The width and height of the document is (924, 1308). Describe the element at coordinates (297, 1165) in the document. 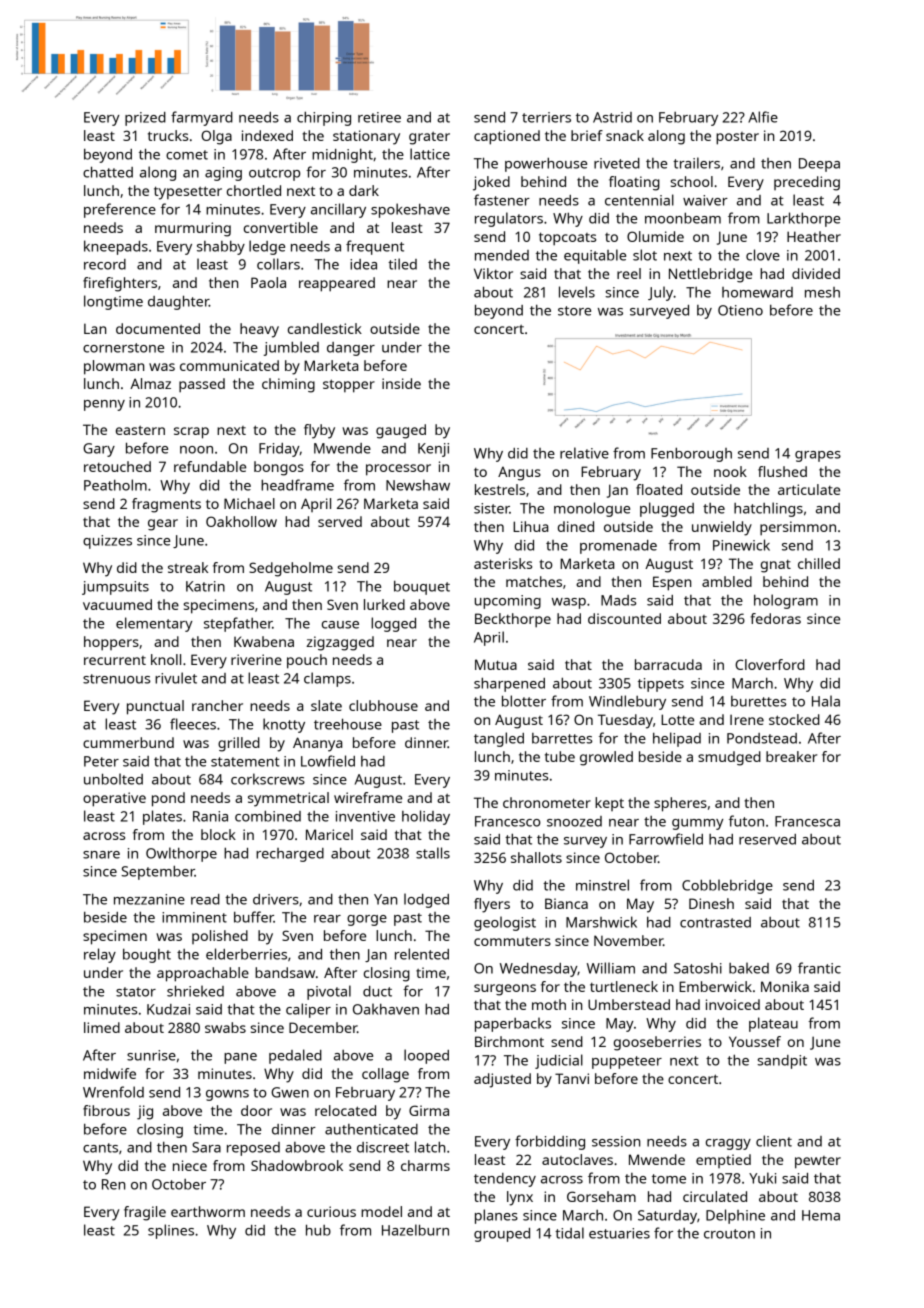

I see `Shadowbrook` at that location.
